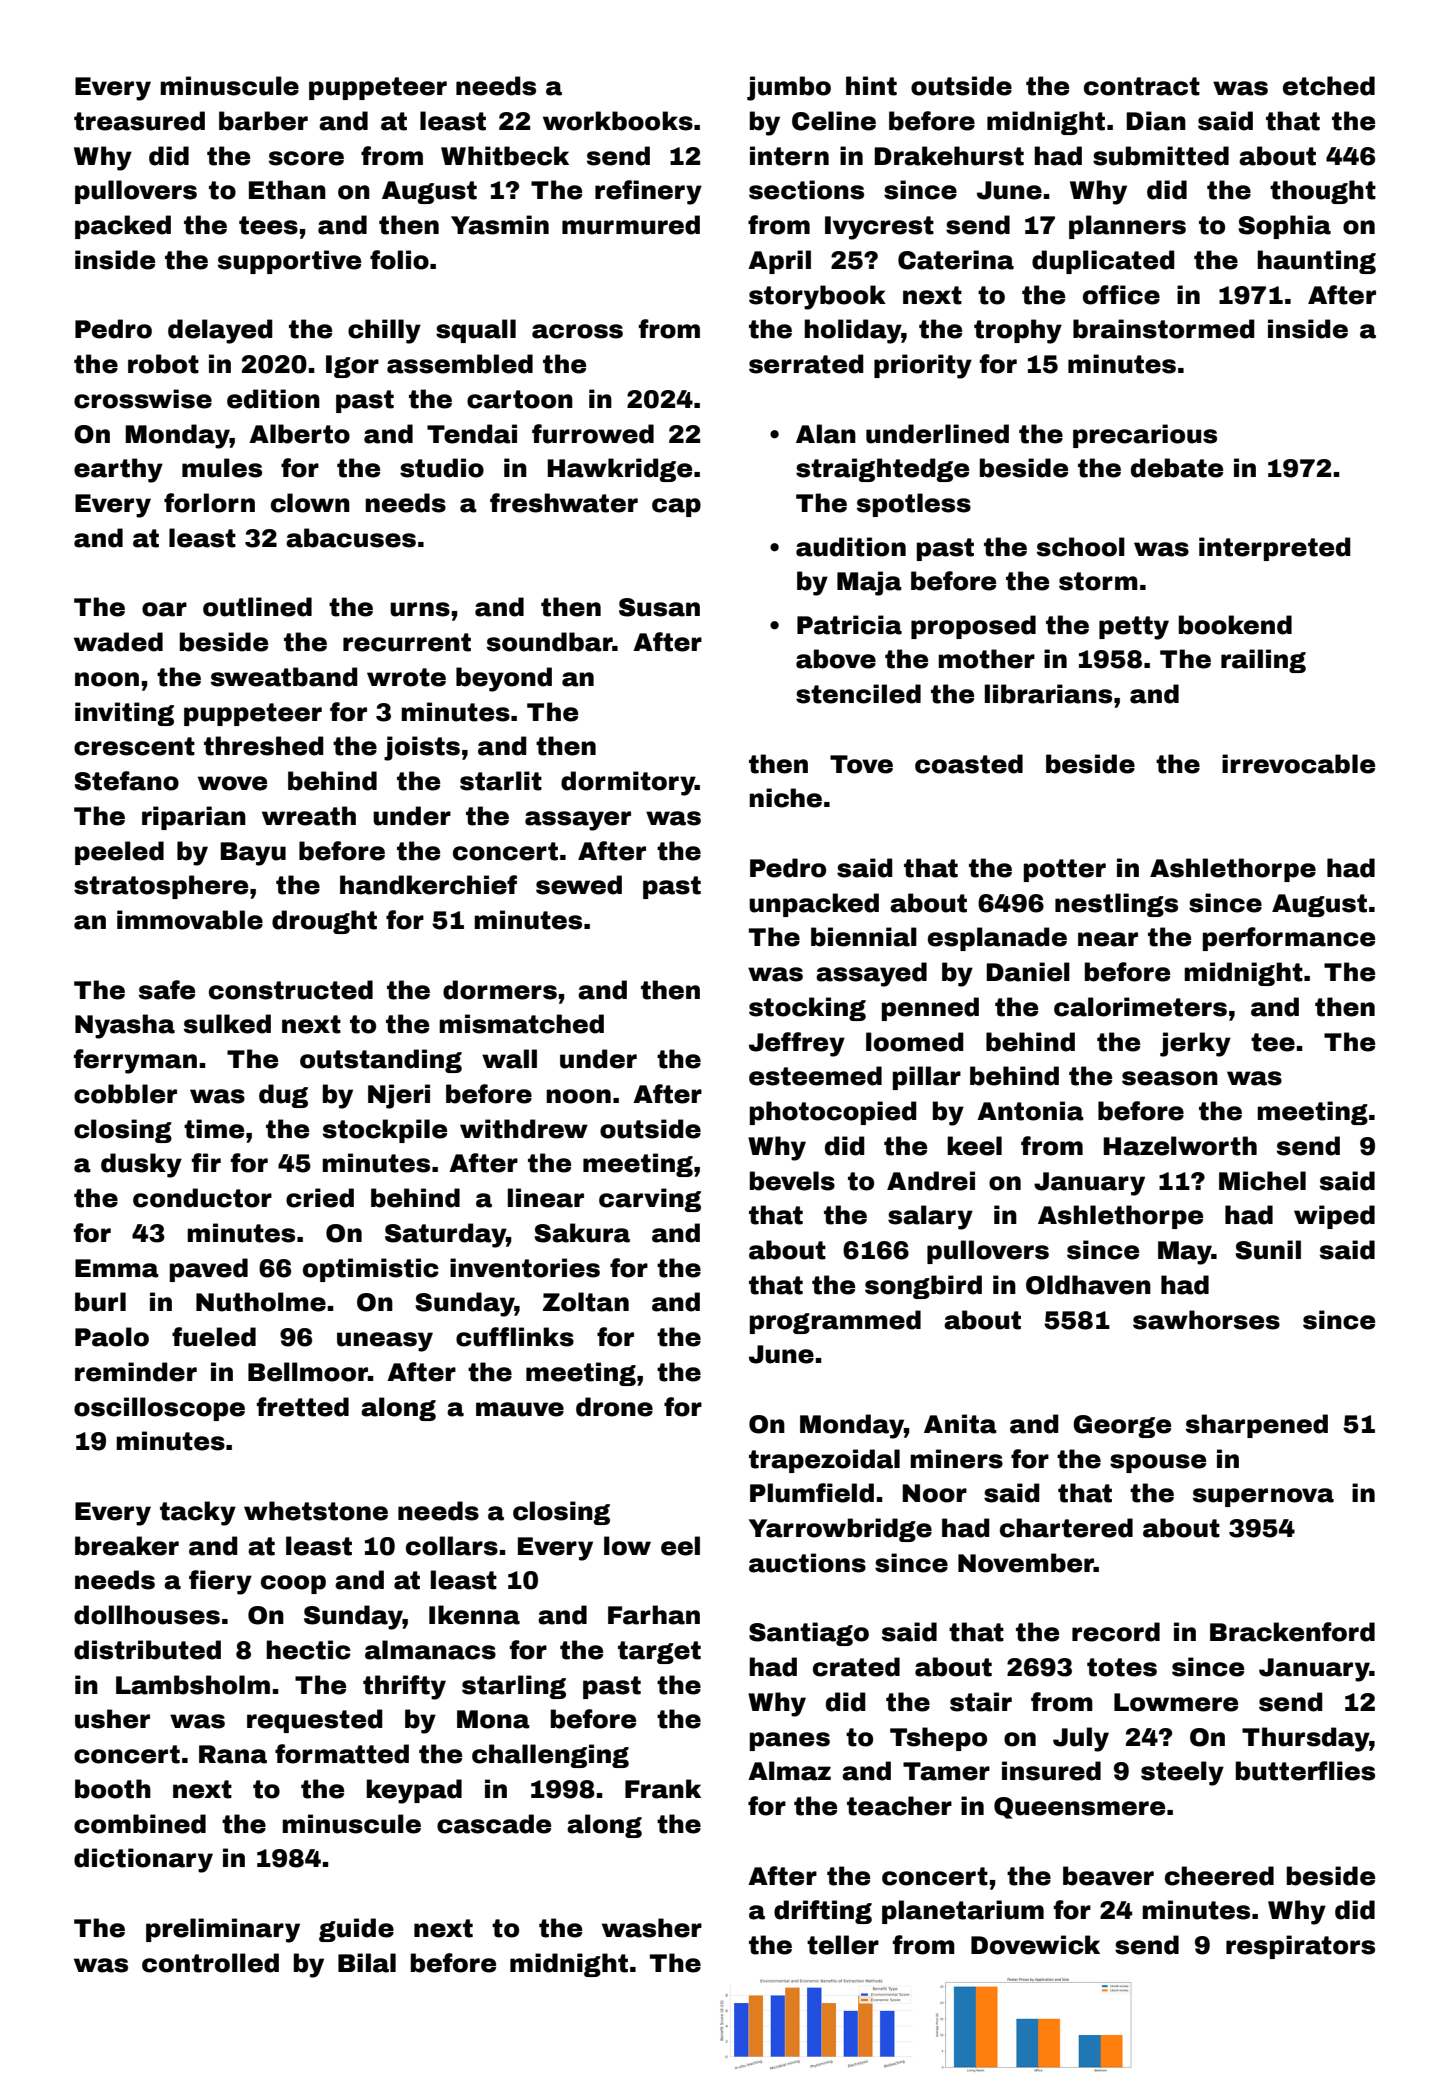  I want to click on supernova, so click(1263, 1497).
